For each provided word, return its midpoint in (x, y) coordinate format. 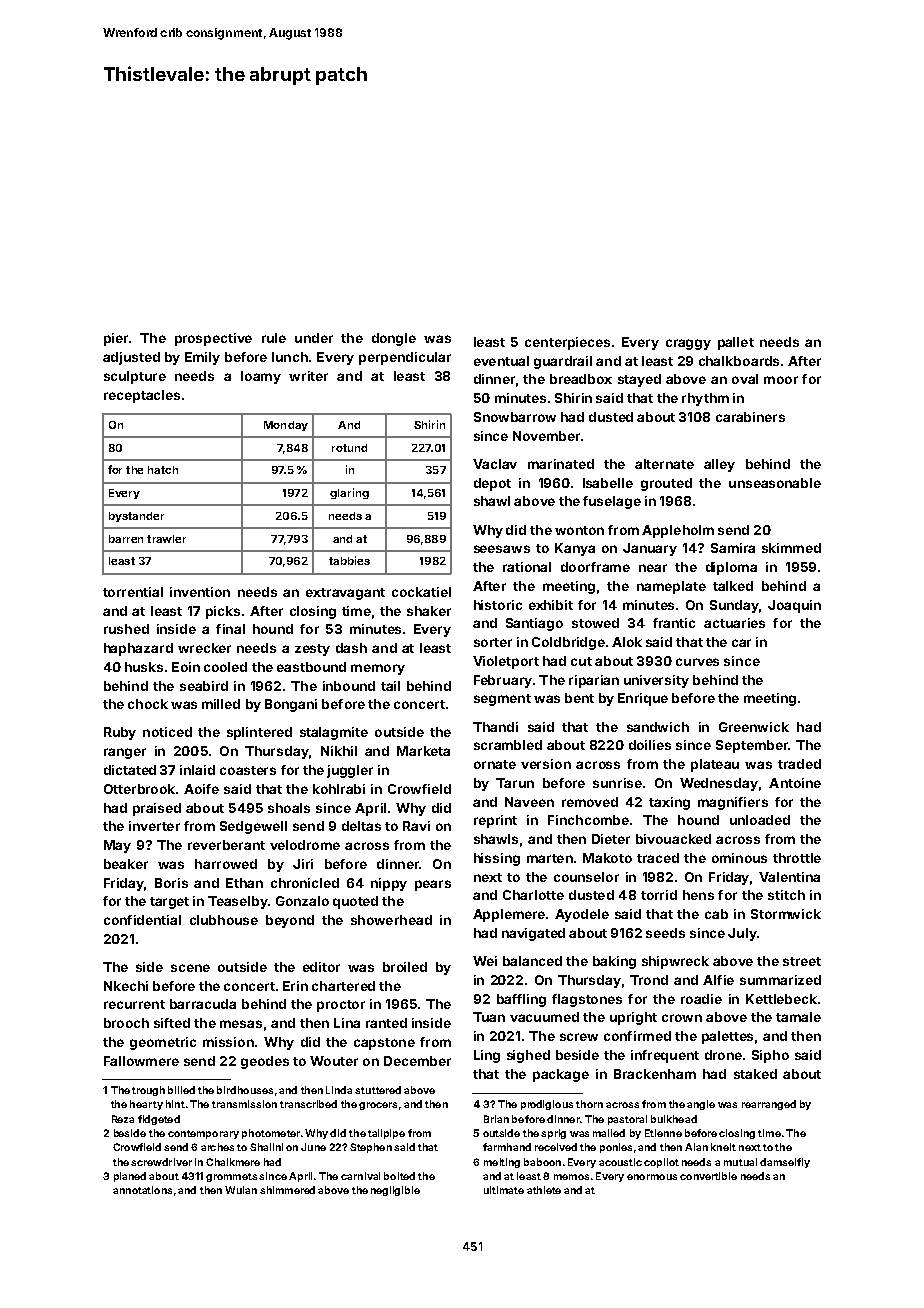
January (650, 549)
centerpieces (567, 343)
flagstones (587, 1000)
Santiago (534, 624)
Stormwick (786, 914)
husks (144, 667)
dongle (394, 339)
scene (190, 968)
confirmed (637, 1036)
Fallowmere (141, 1061)
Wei (485, 961)
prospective (213, 339)
